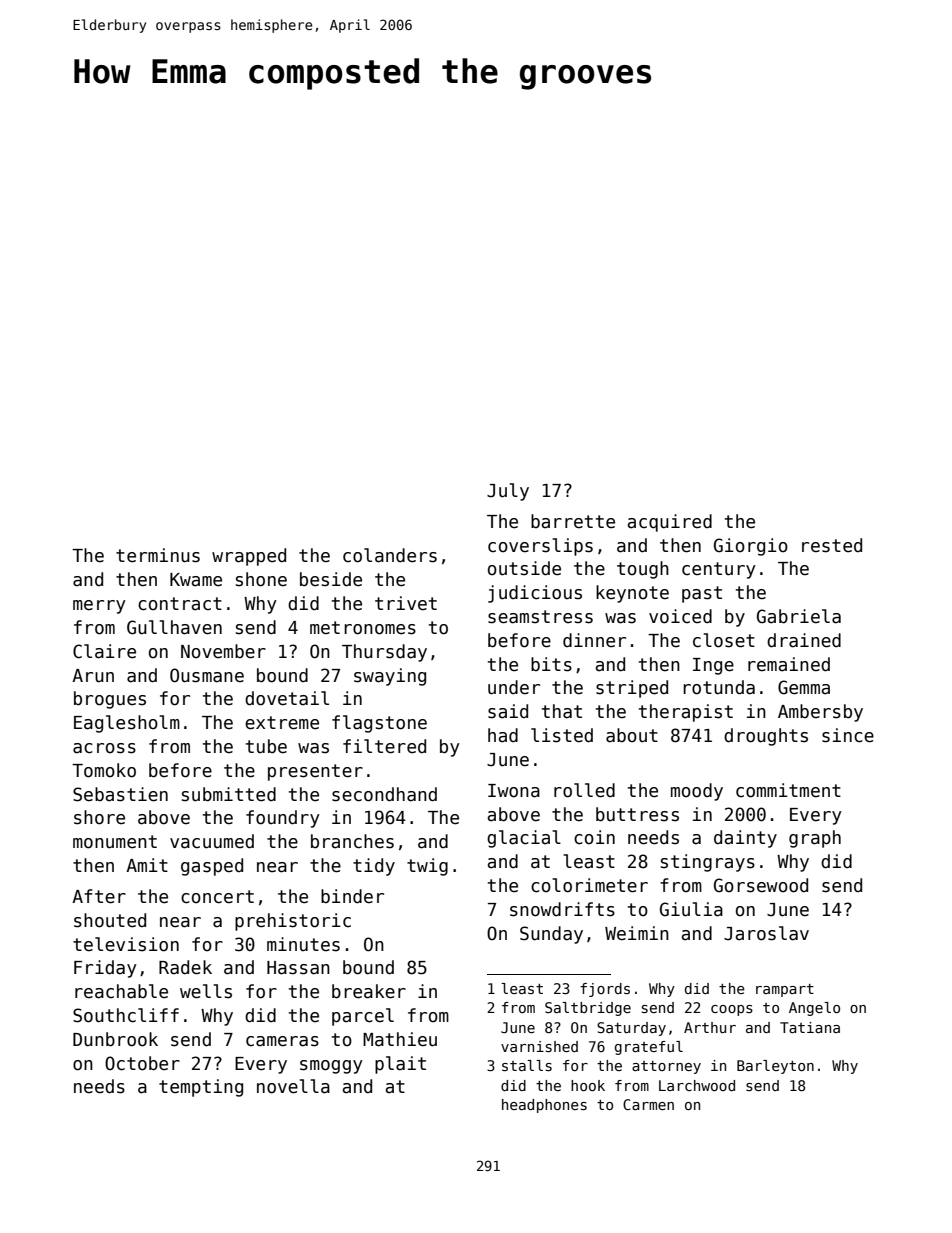  Describe the element at coordinates (832, 545) in the document. I see `rested` at that location.
